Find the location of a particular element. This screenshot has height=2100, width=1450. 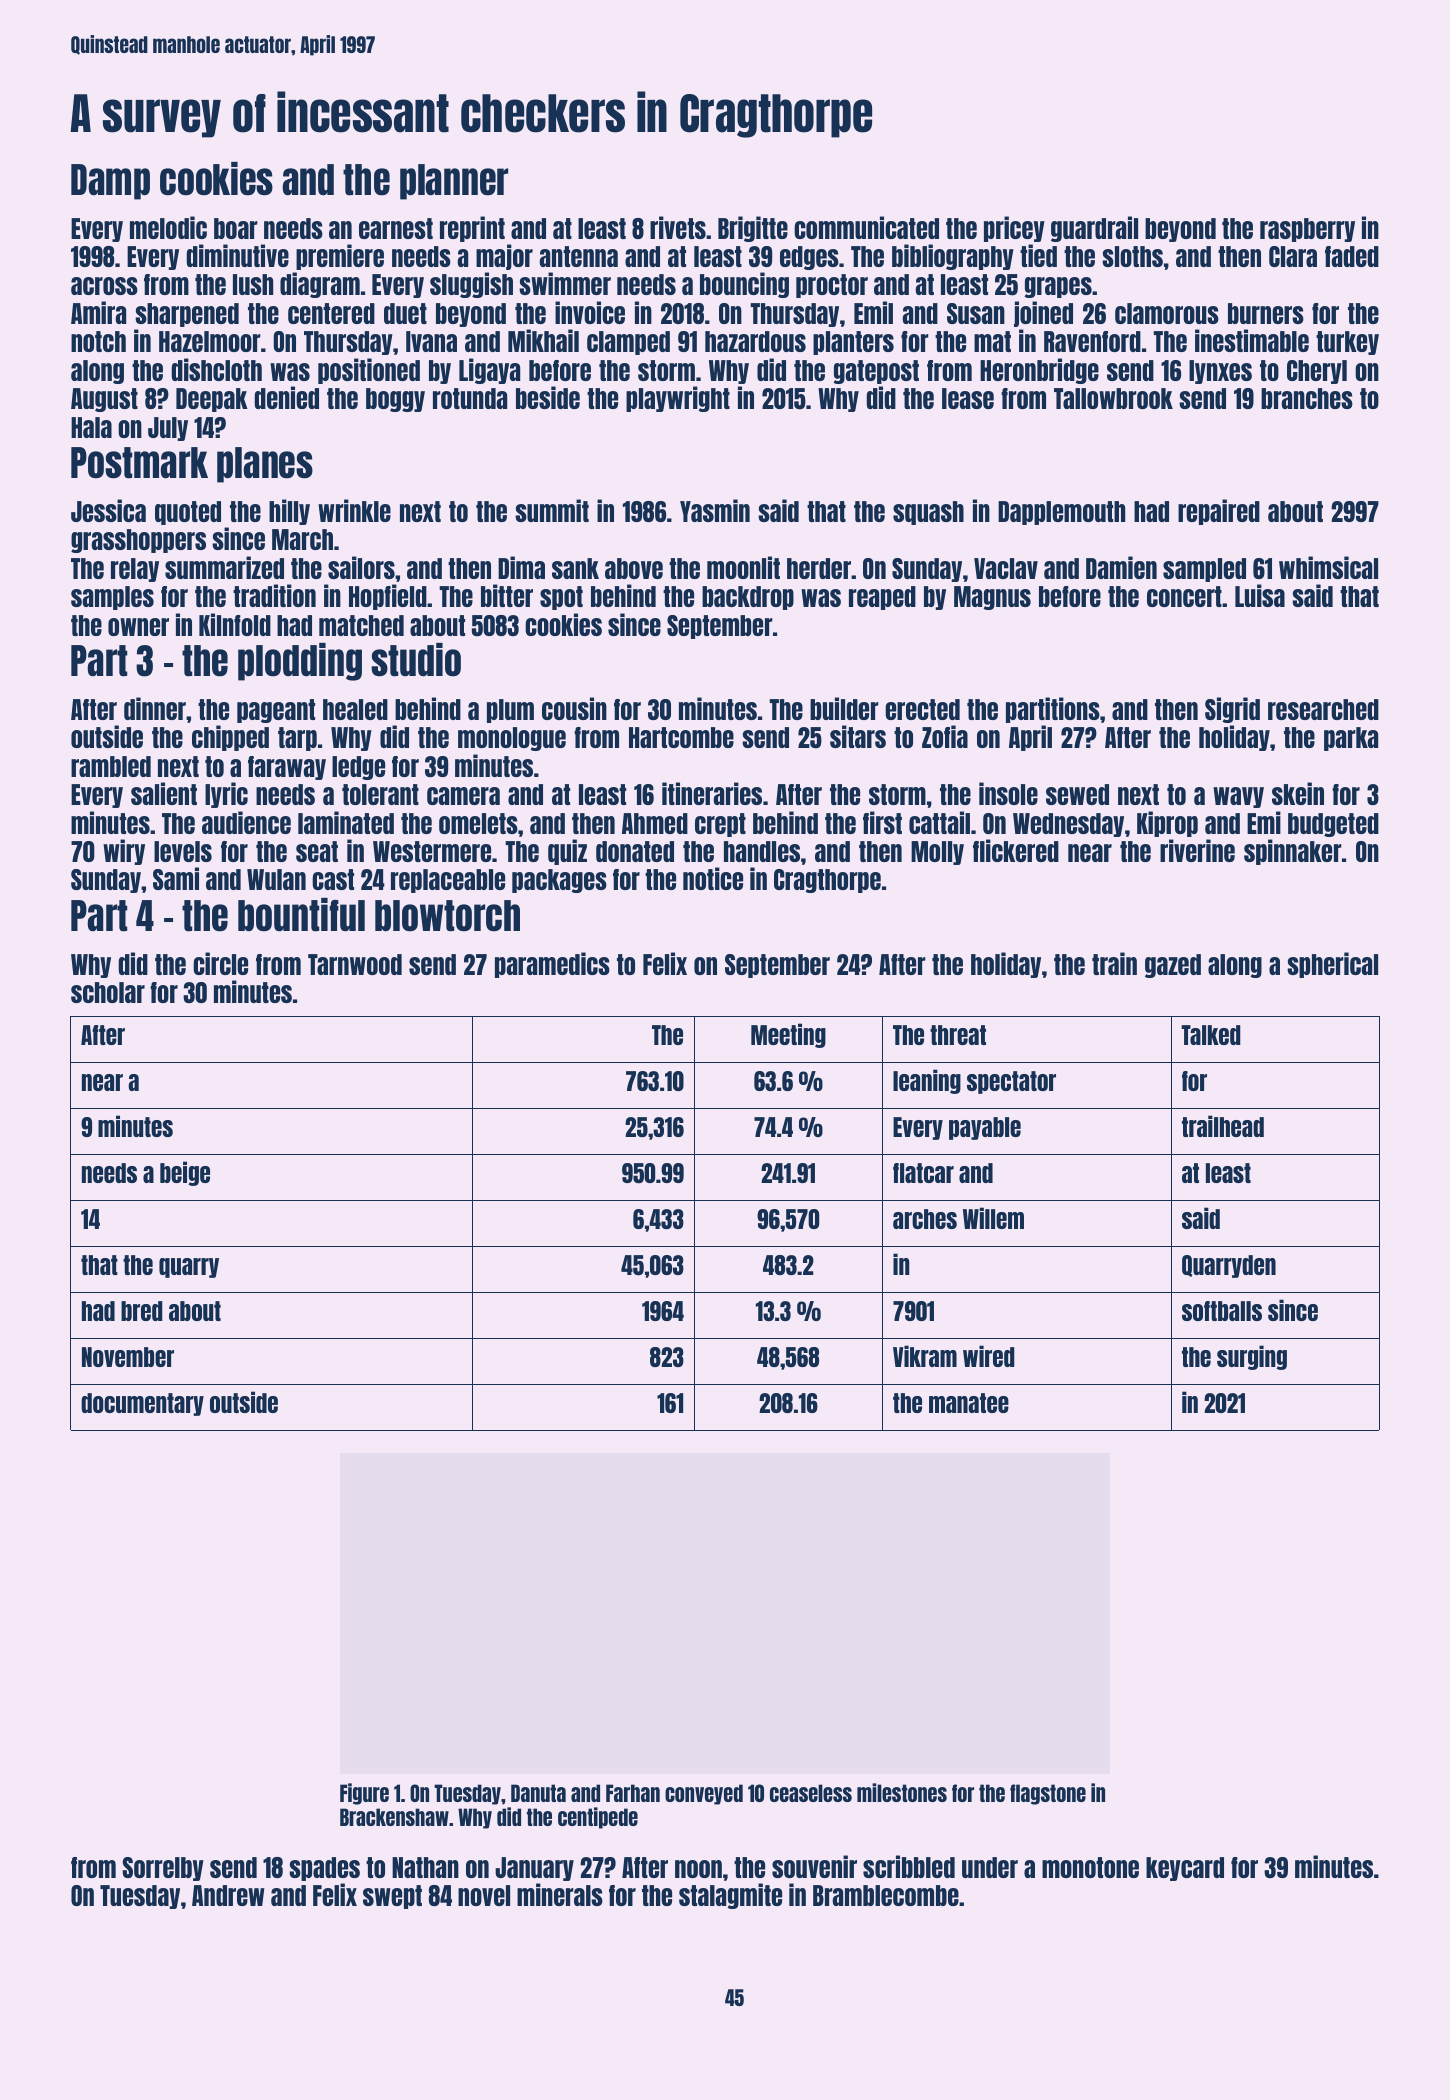

Farhan is located at coordinates (633, 1793).
